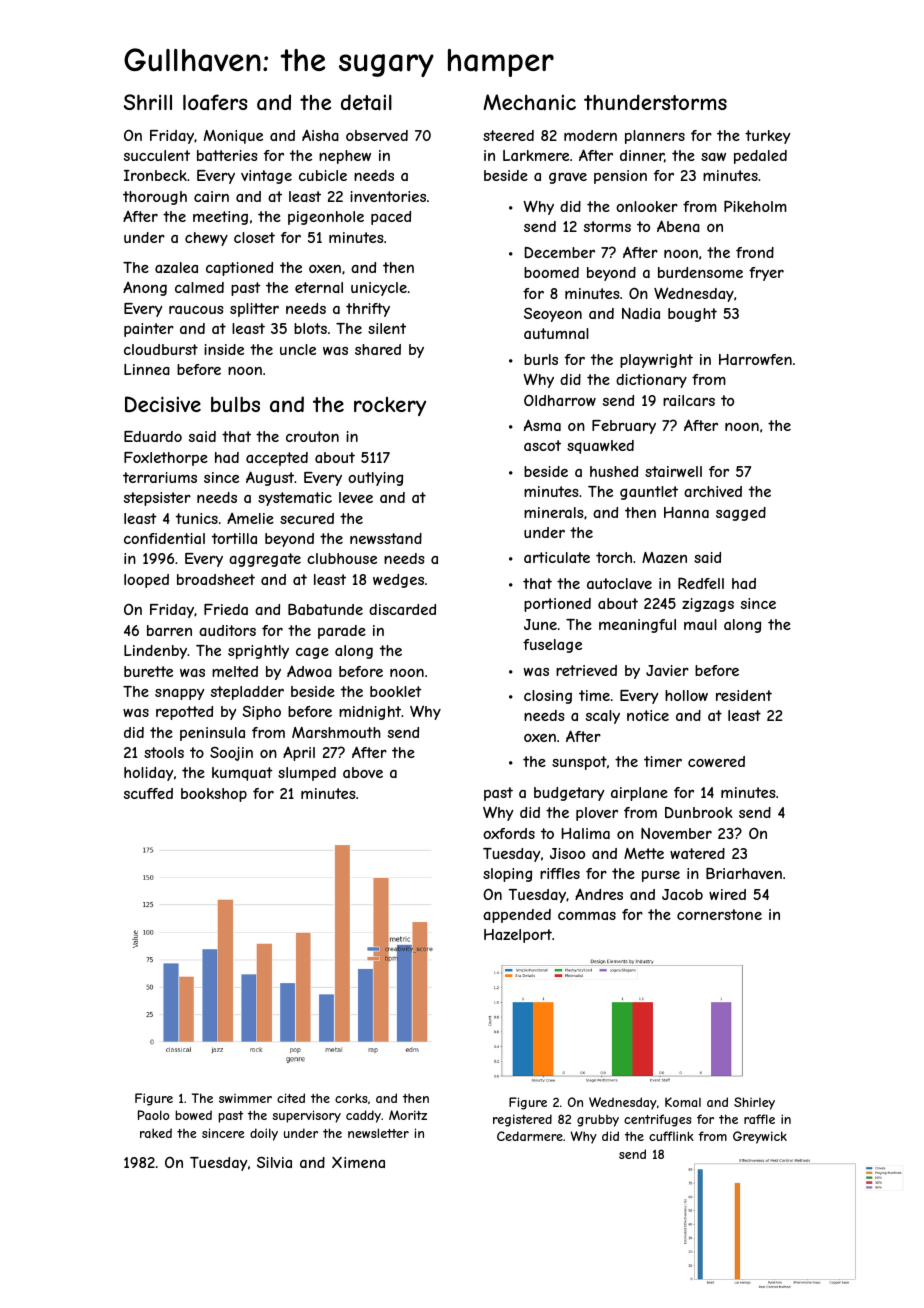  What do you see at coordinates (402, 609) in the screenshot?
I see `discarded` at bounding box center [402, 609].
